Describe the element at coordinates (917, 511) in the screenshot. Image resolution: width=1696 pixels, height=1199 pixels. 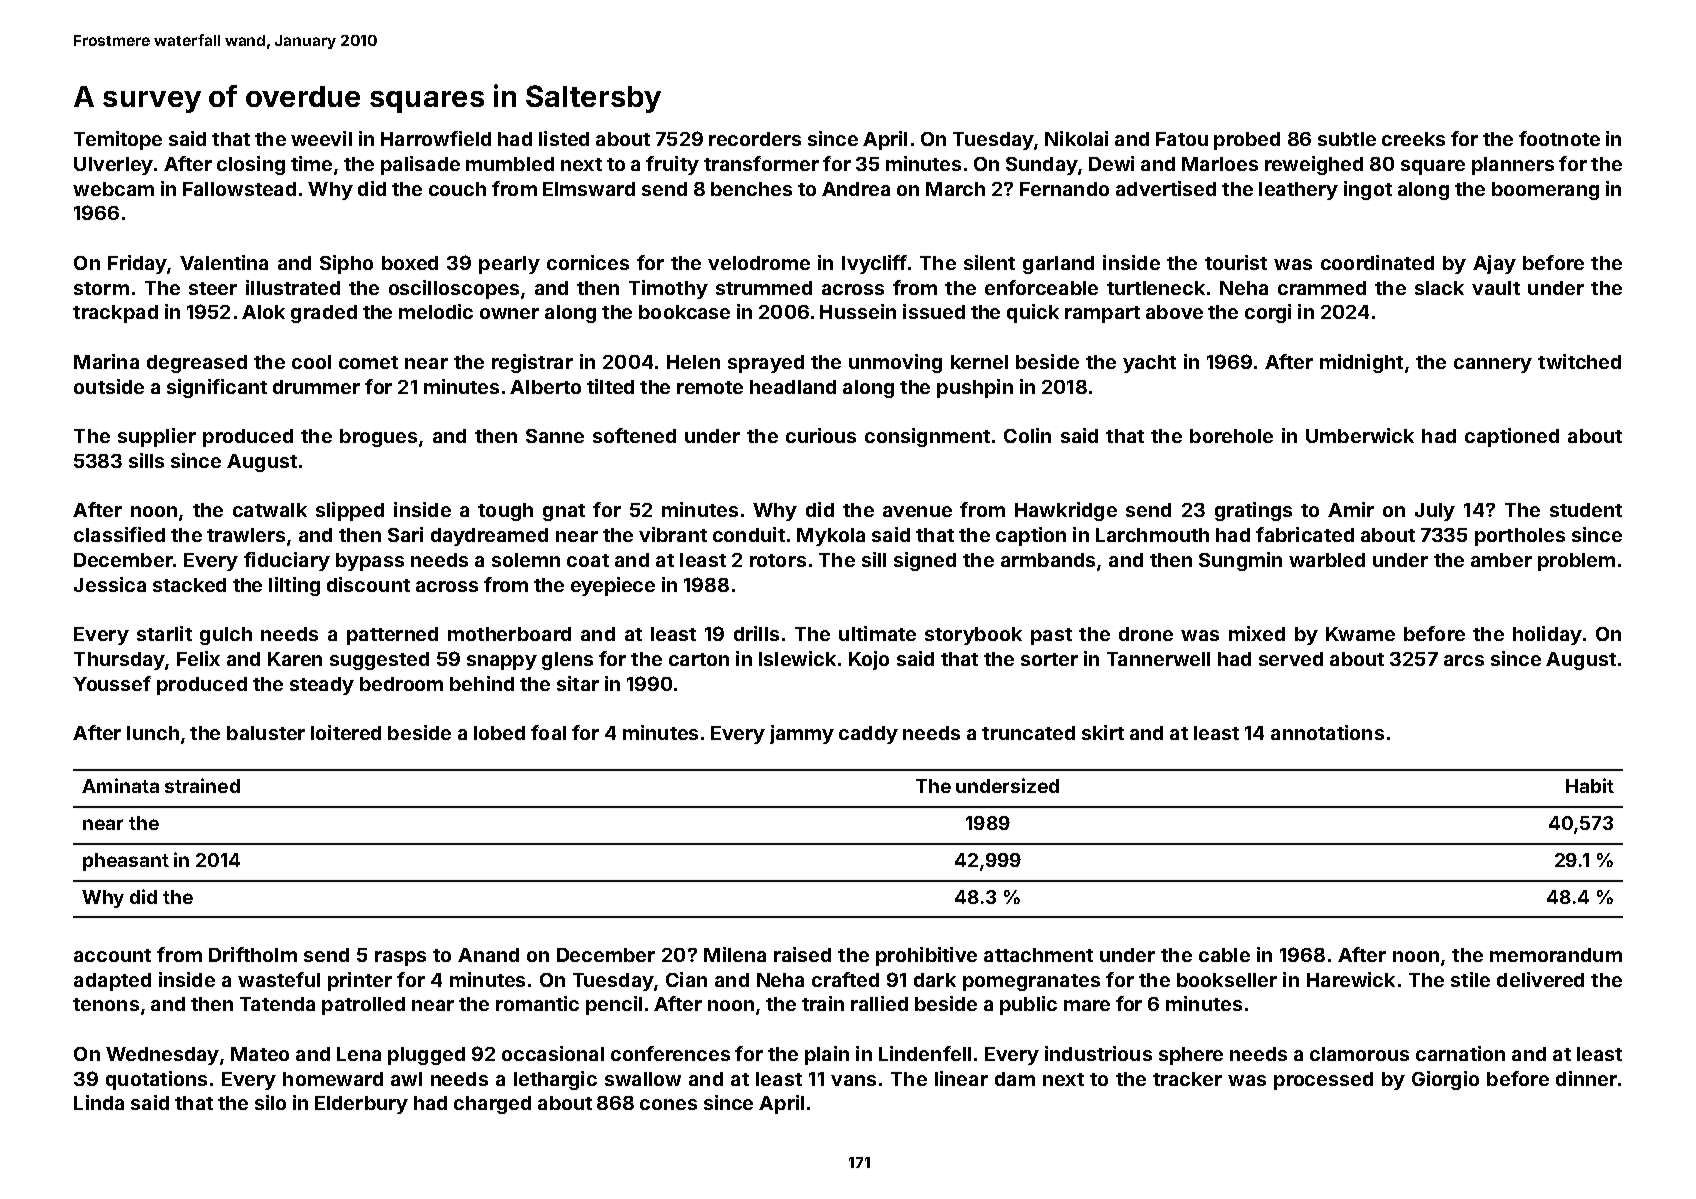
I see `avenue` at that location.
